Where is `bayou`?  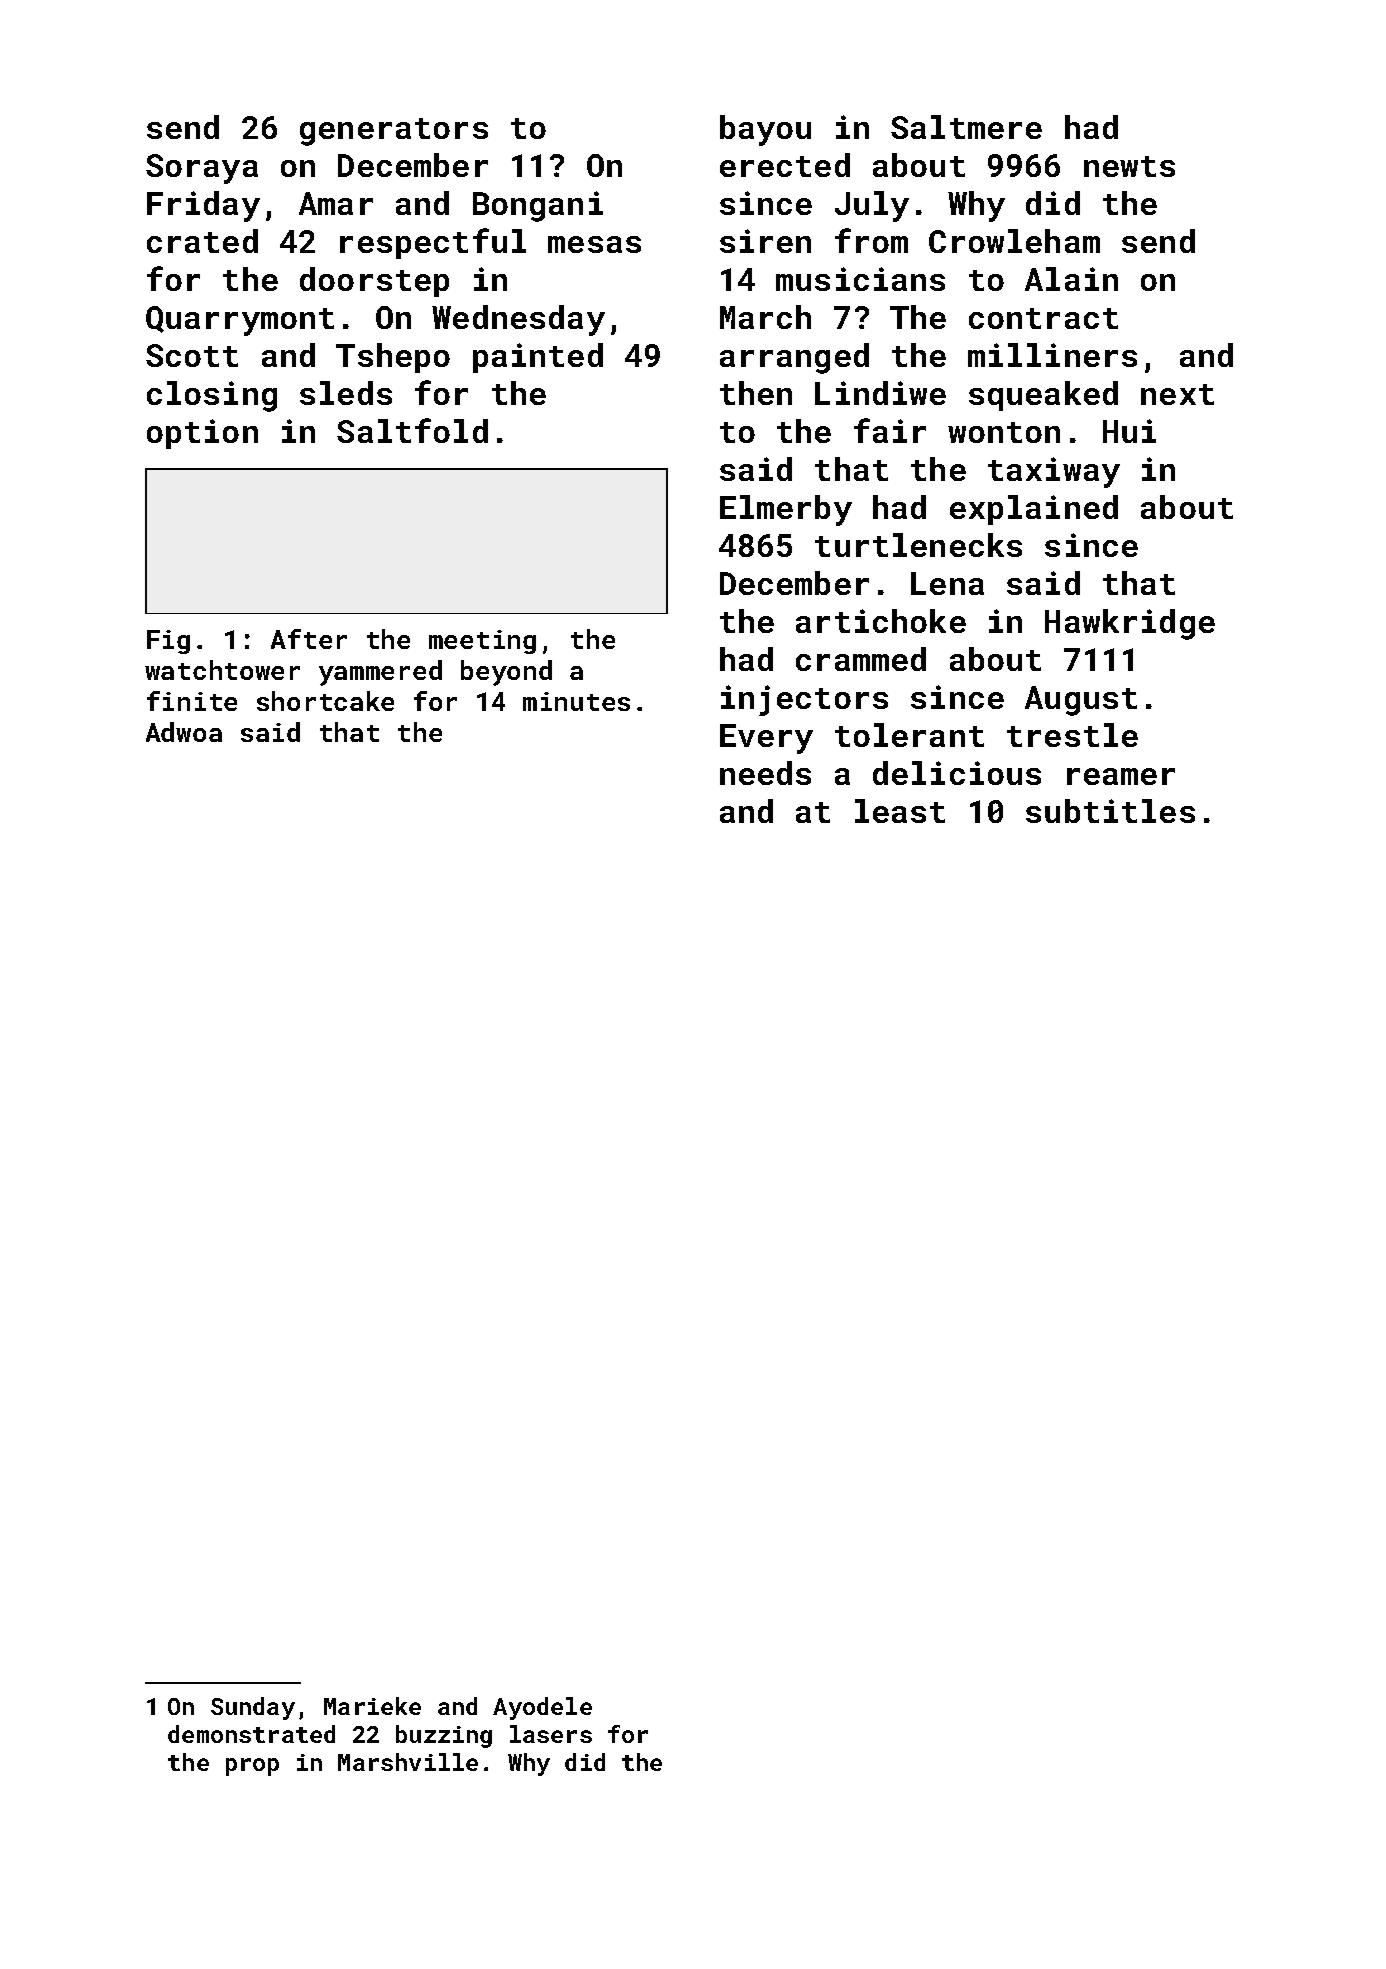 bayou is located at coordinates (765, 130).
